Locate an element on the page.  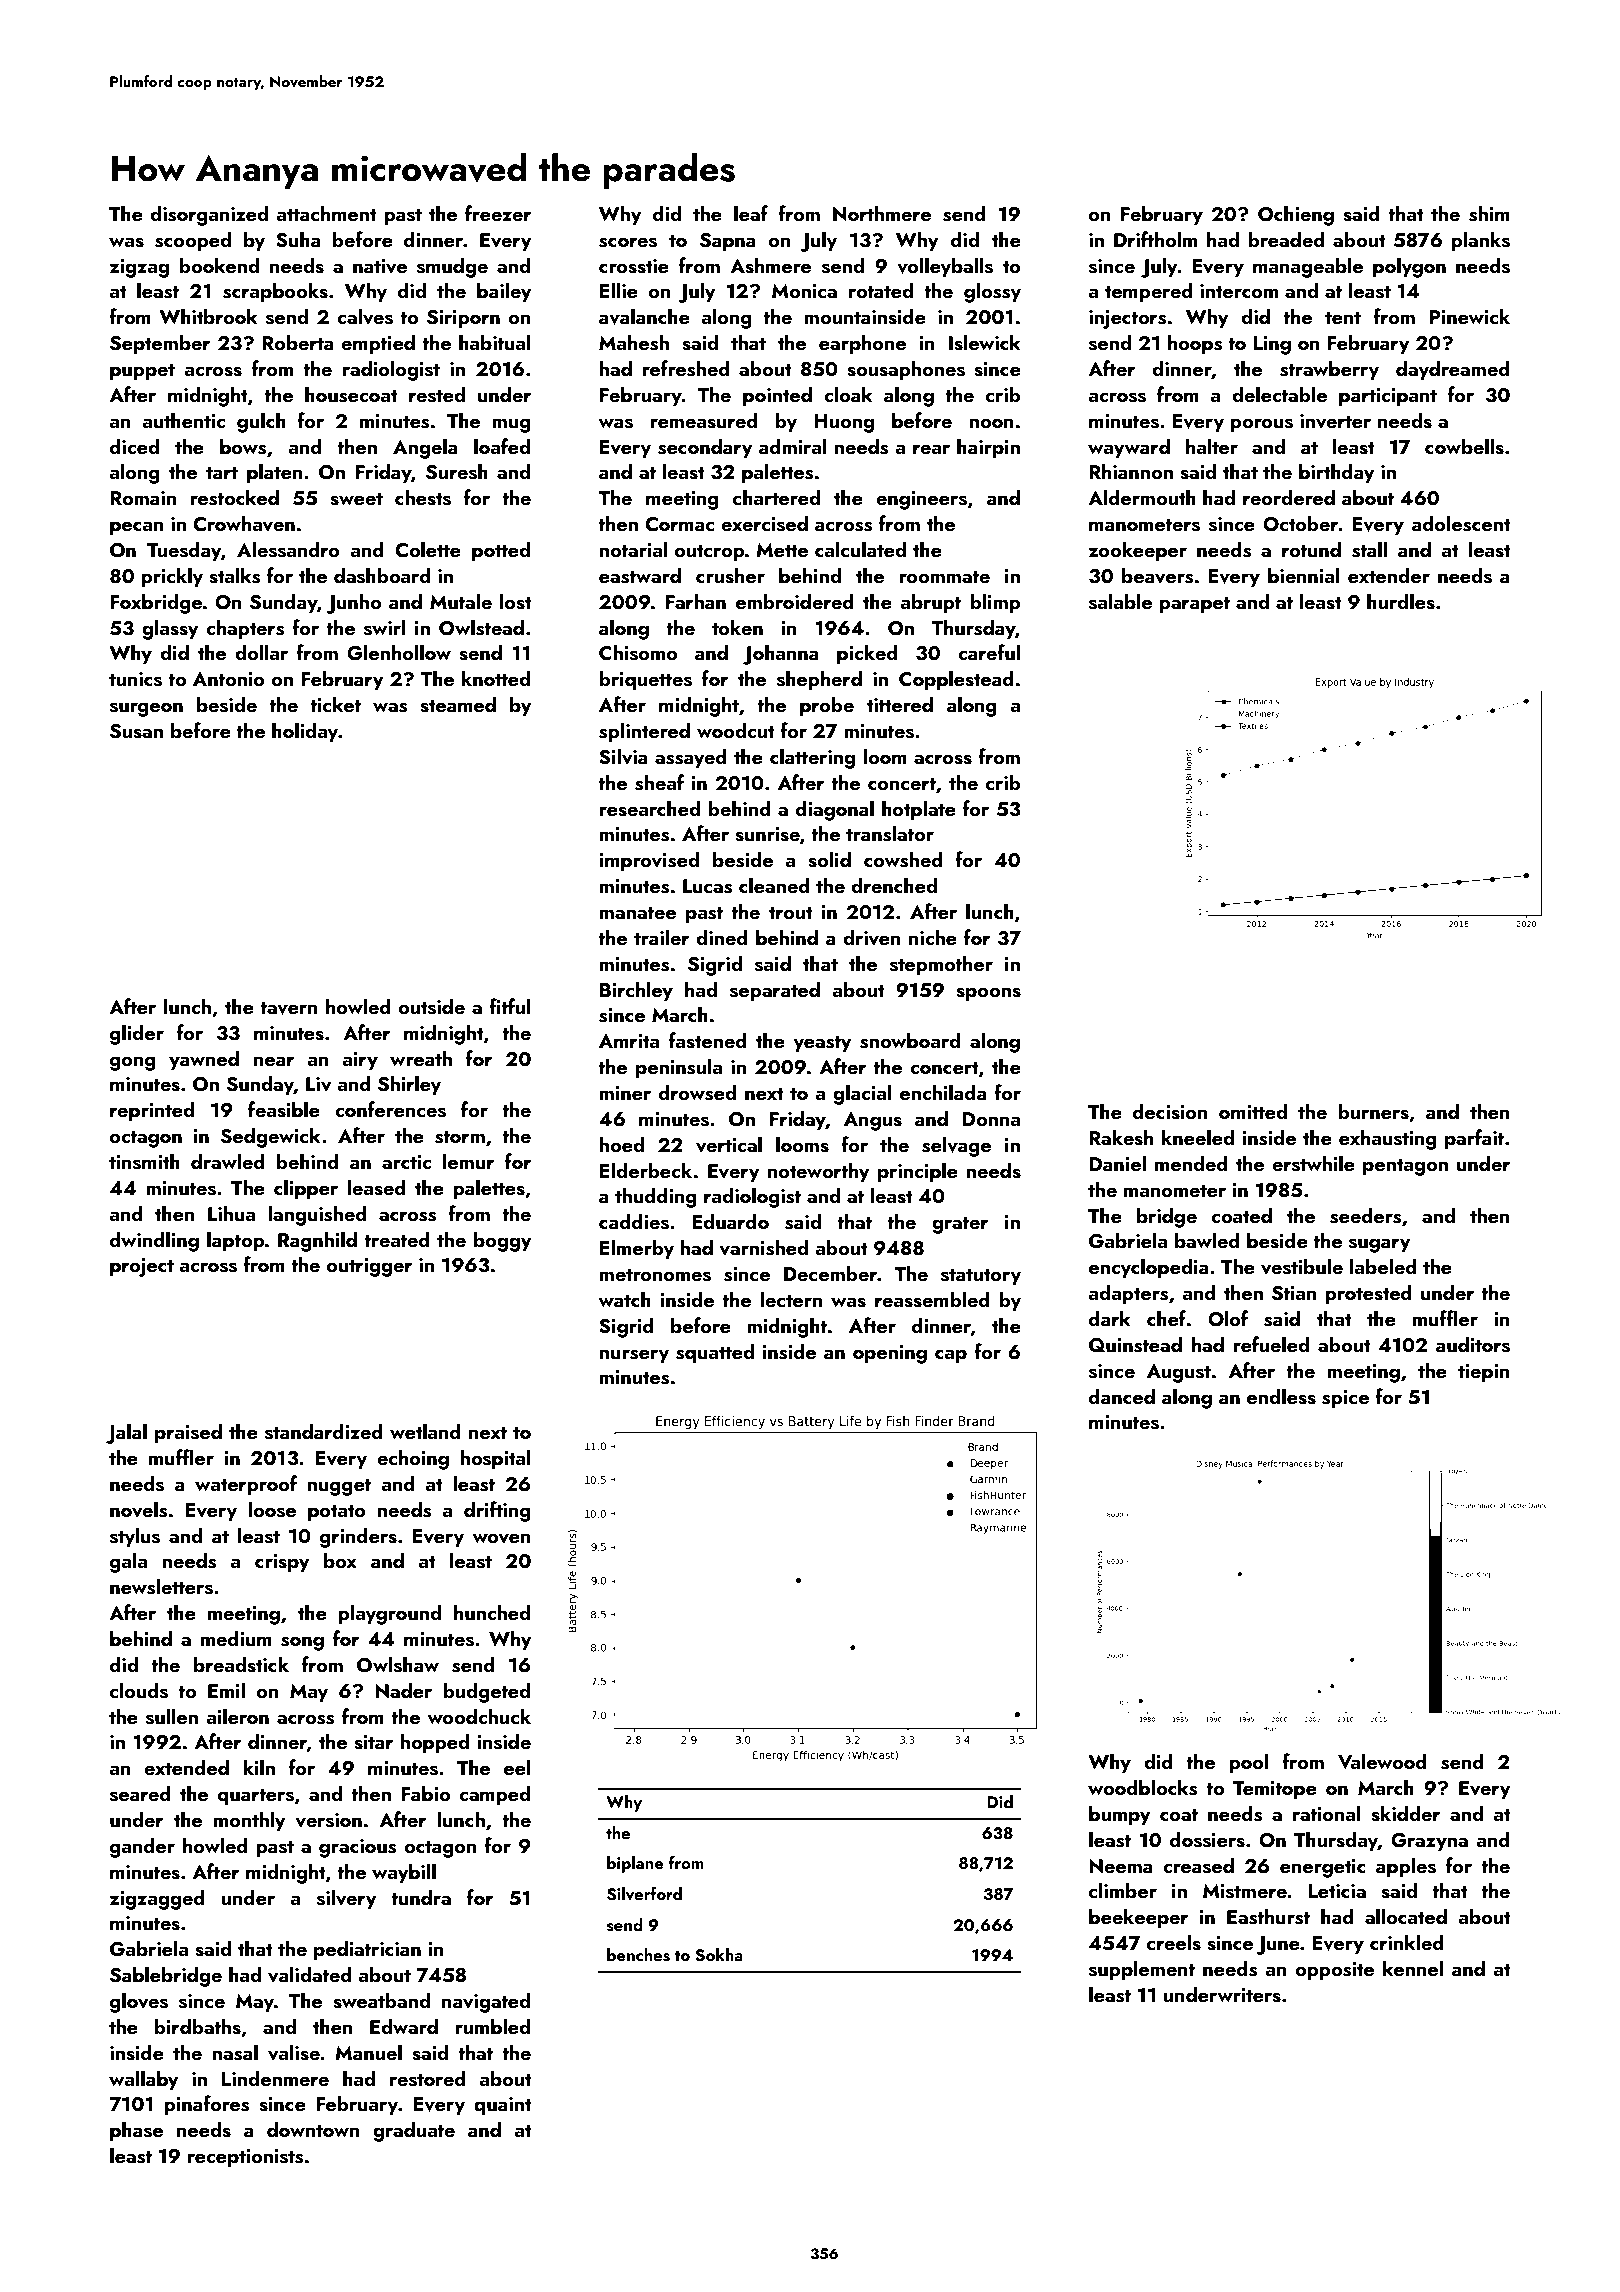
ticket is located at coordinates (335, 704).
